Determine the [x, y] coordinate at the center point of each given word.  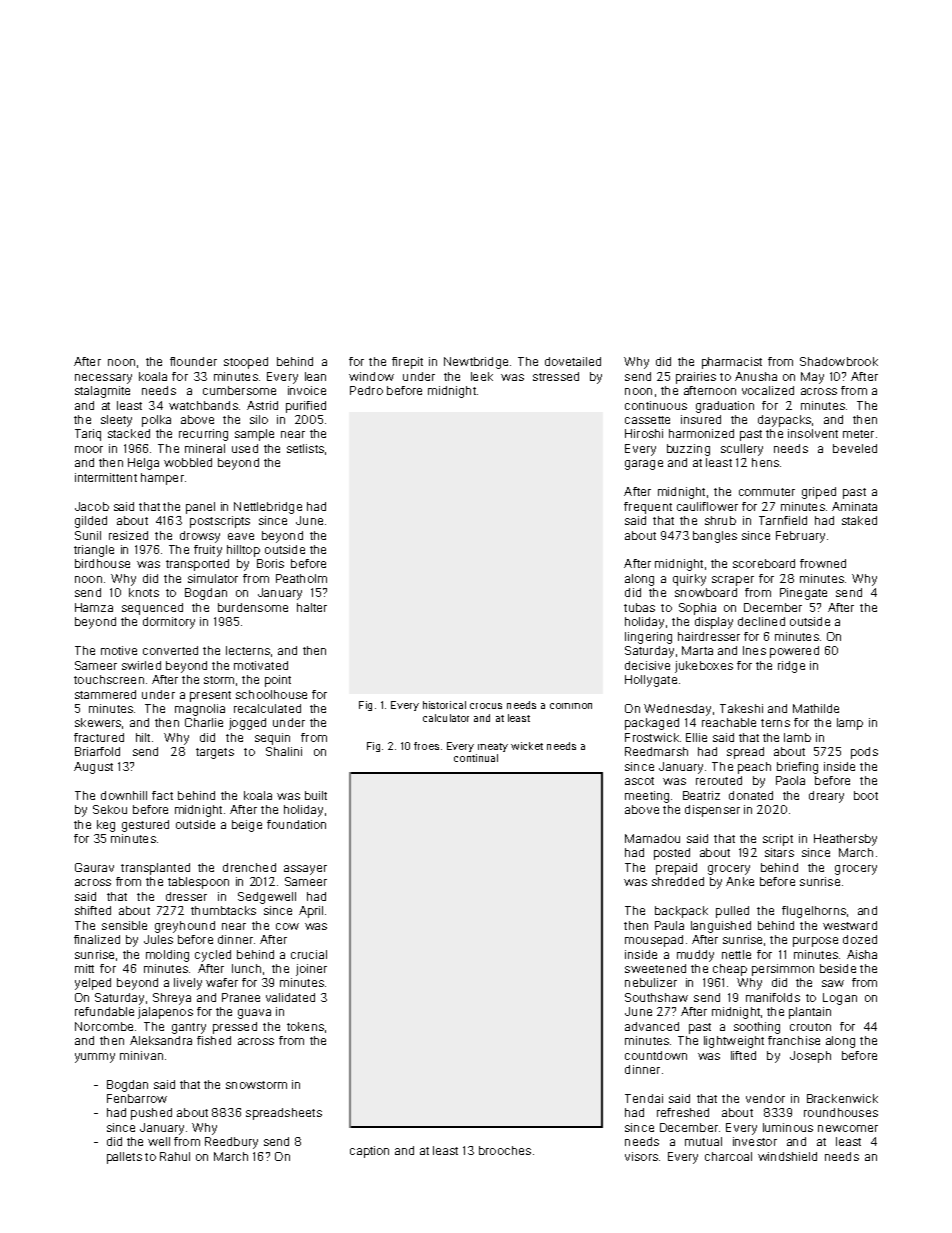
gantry [189, 1028]
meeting [647, 797]
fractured [99, 737]
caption [369, 1152]
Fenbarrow [137, 1098]
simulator [213, 578]
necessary [103, 379]
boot [866, 795]
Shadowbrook [839, 361]
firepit [407, 363]
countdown [656, 1055]
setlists [305, 448]
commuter [767, 492]
